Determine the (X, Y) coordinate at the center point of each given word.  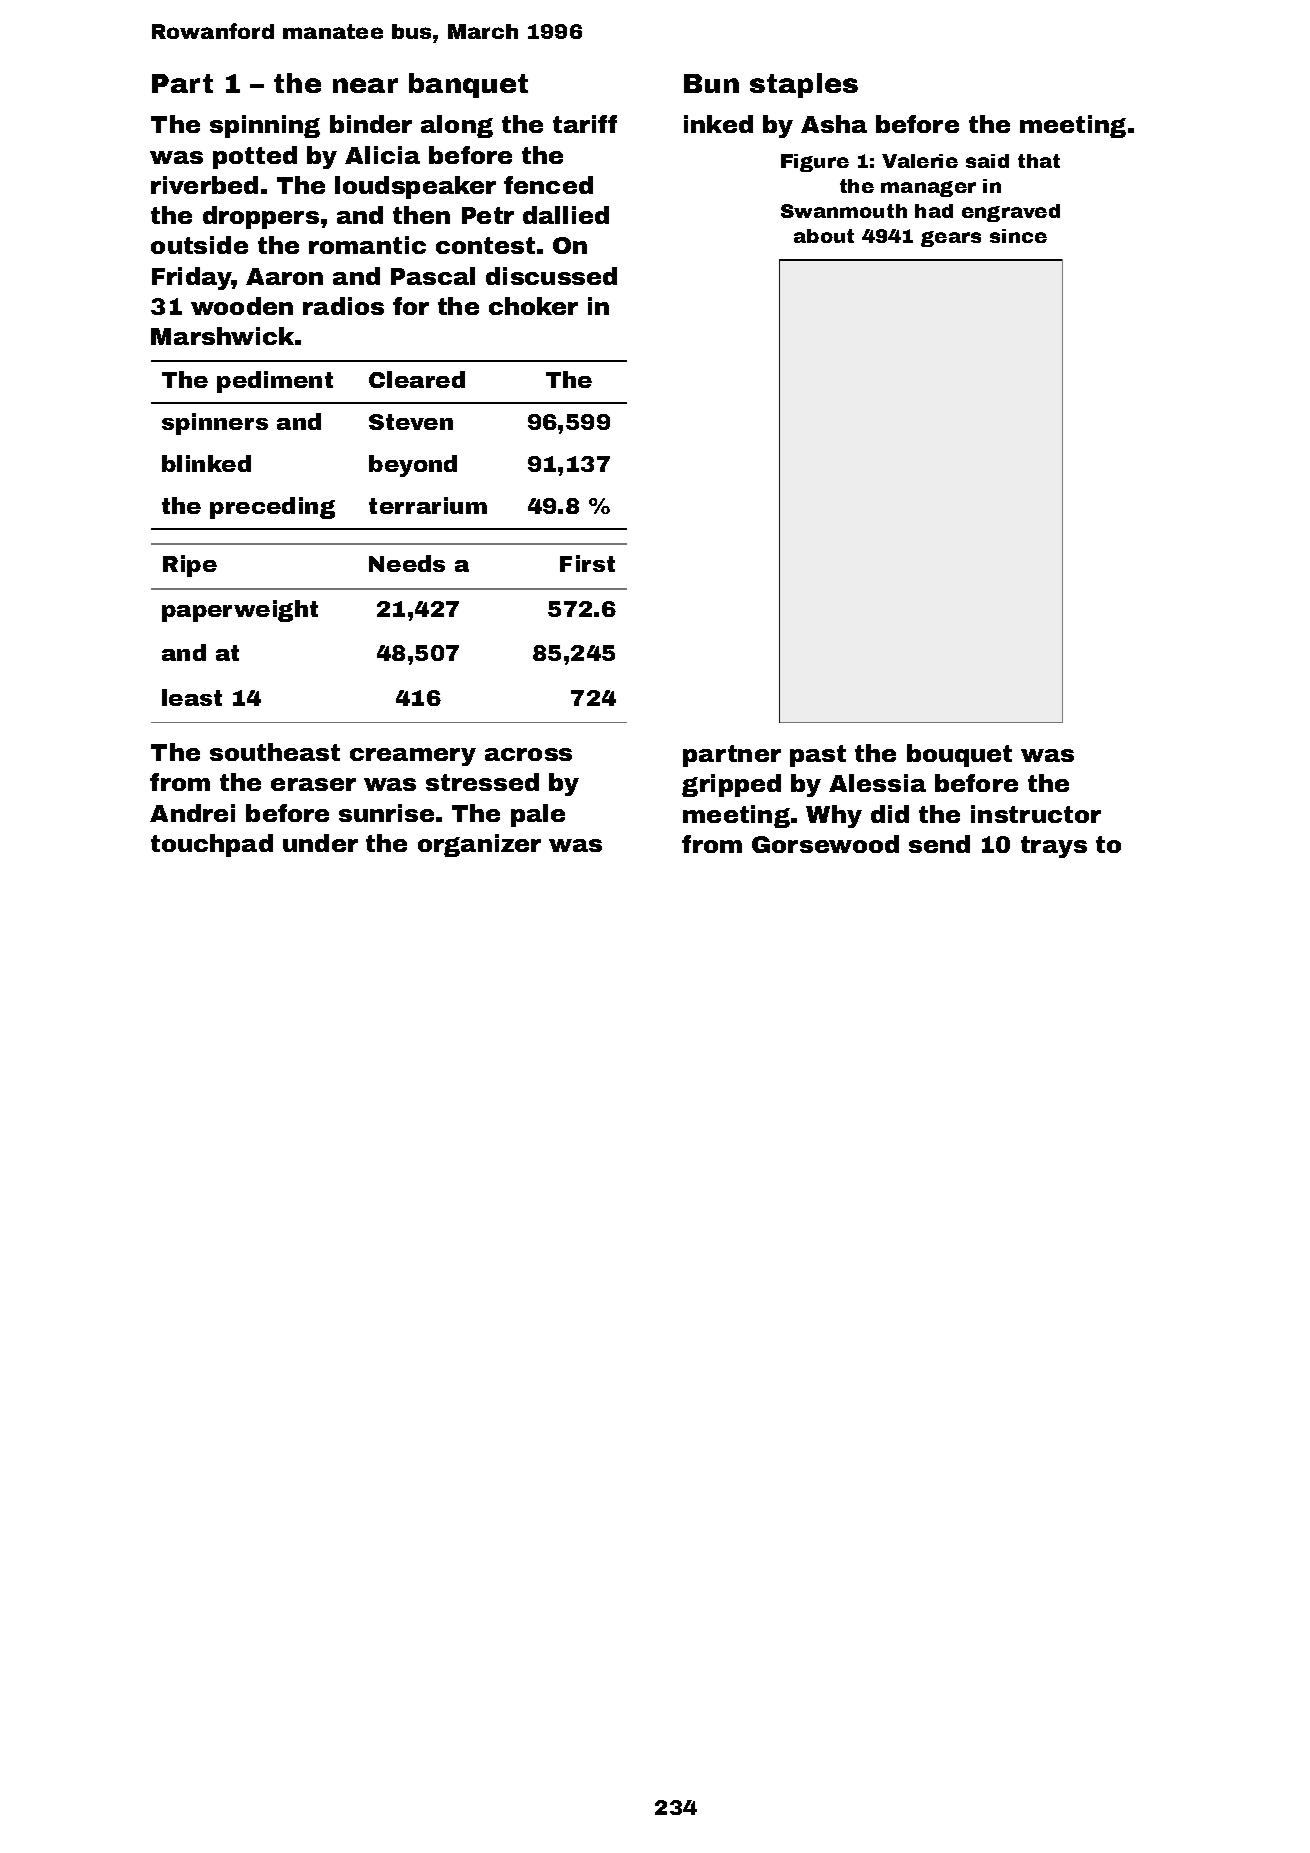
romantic (367, 245)
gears (951, 239)
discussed (551, 276)
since (1018, 236)
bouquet (959, 755)
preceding (272, 508)
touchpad (212, 845)
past (818, 756)
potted (255, 157)
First (587, 563)
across (528, 754)
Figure (815, 163)
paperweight (240, 611)
